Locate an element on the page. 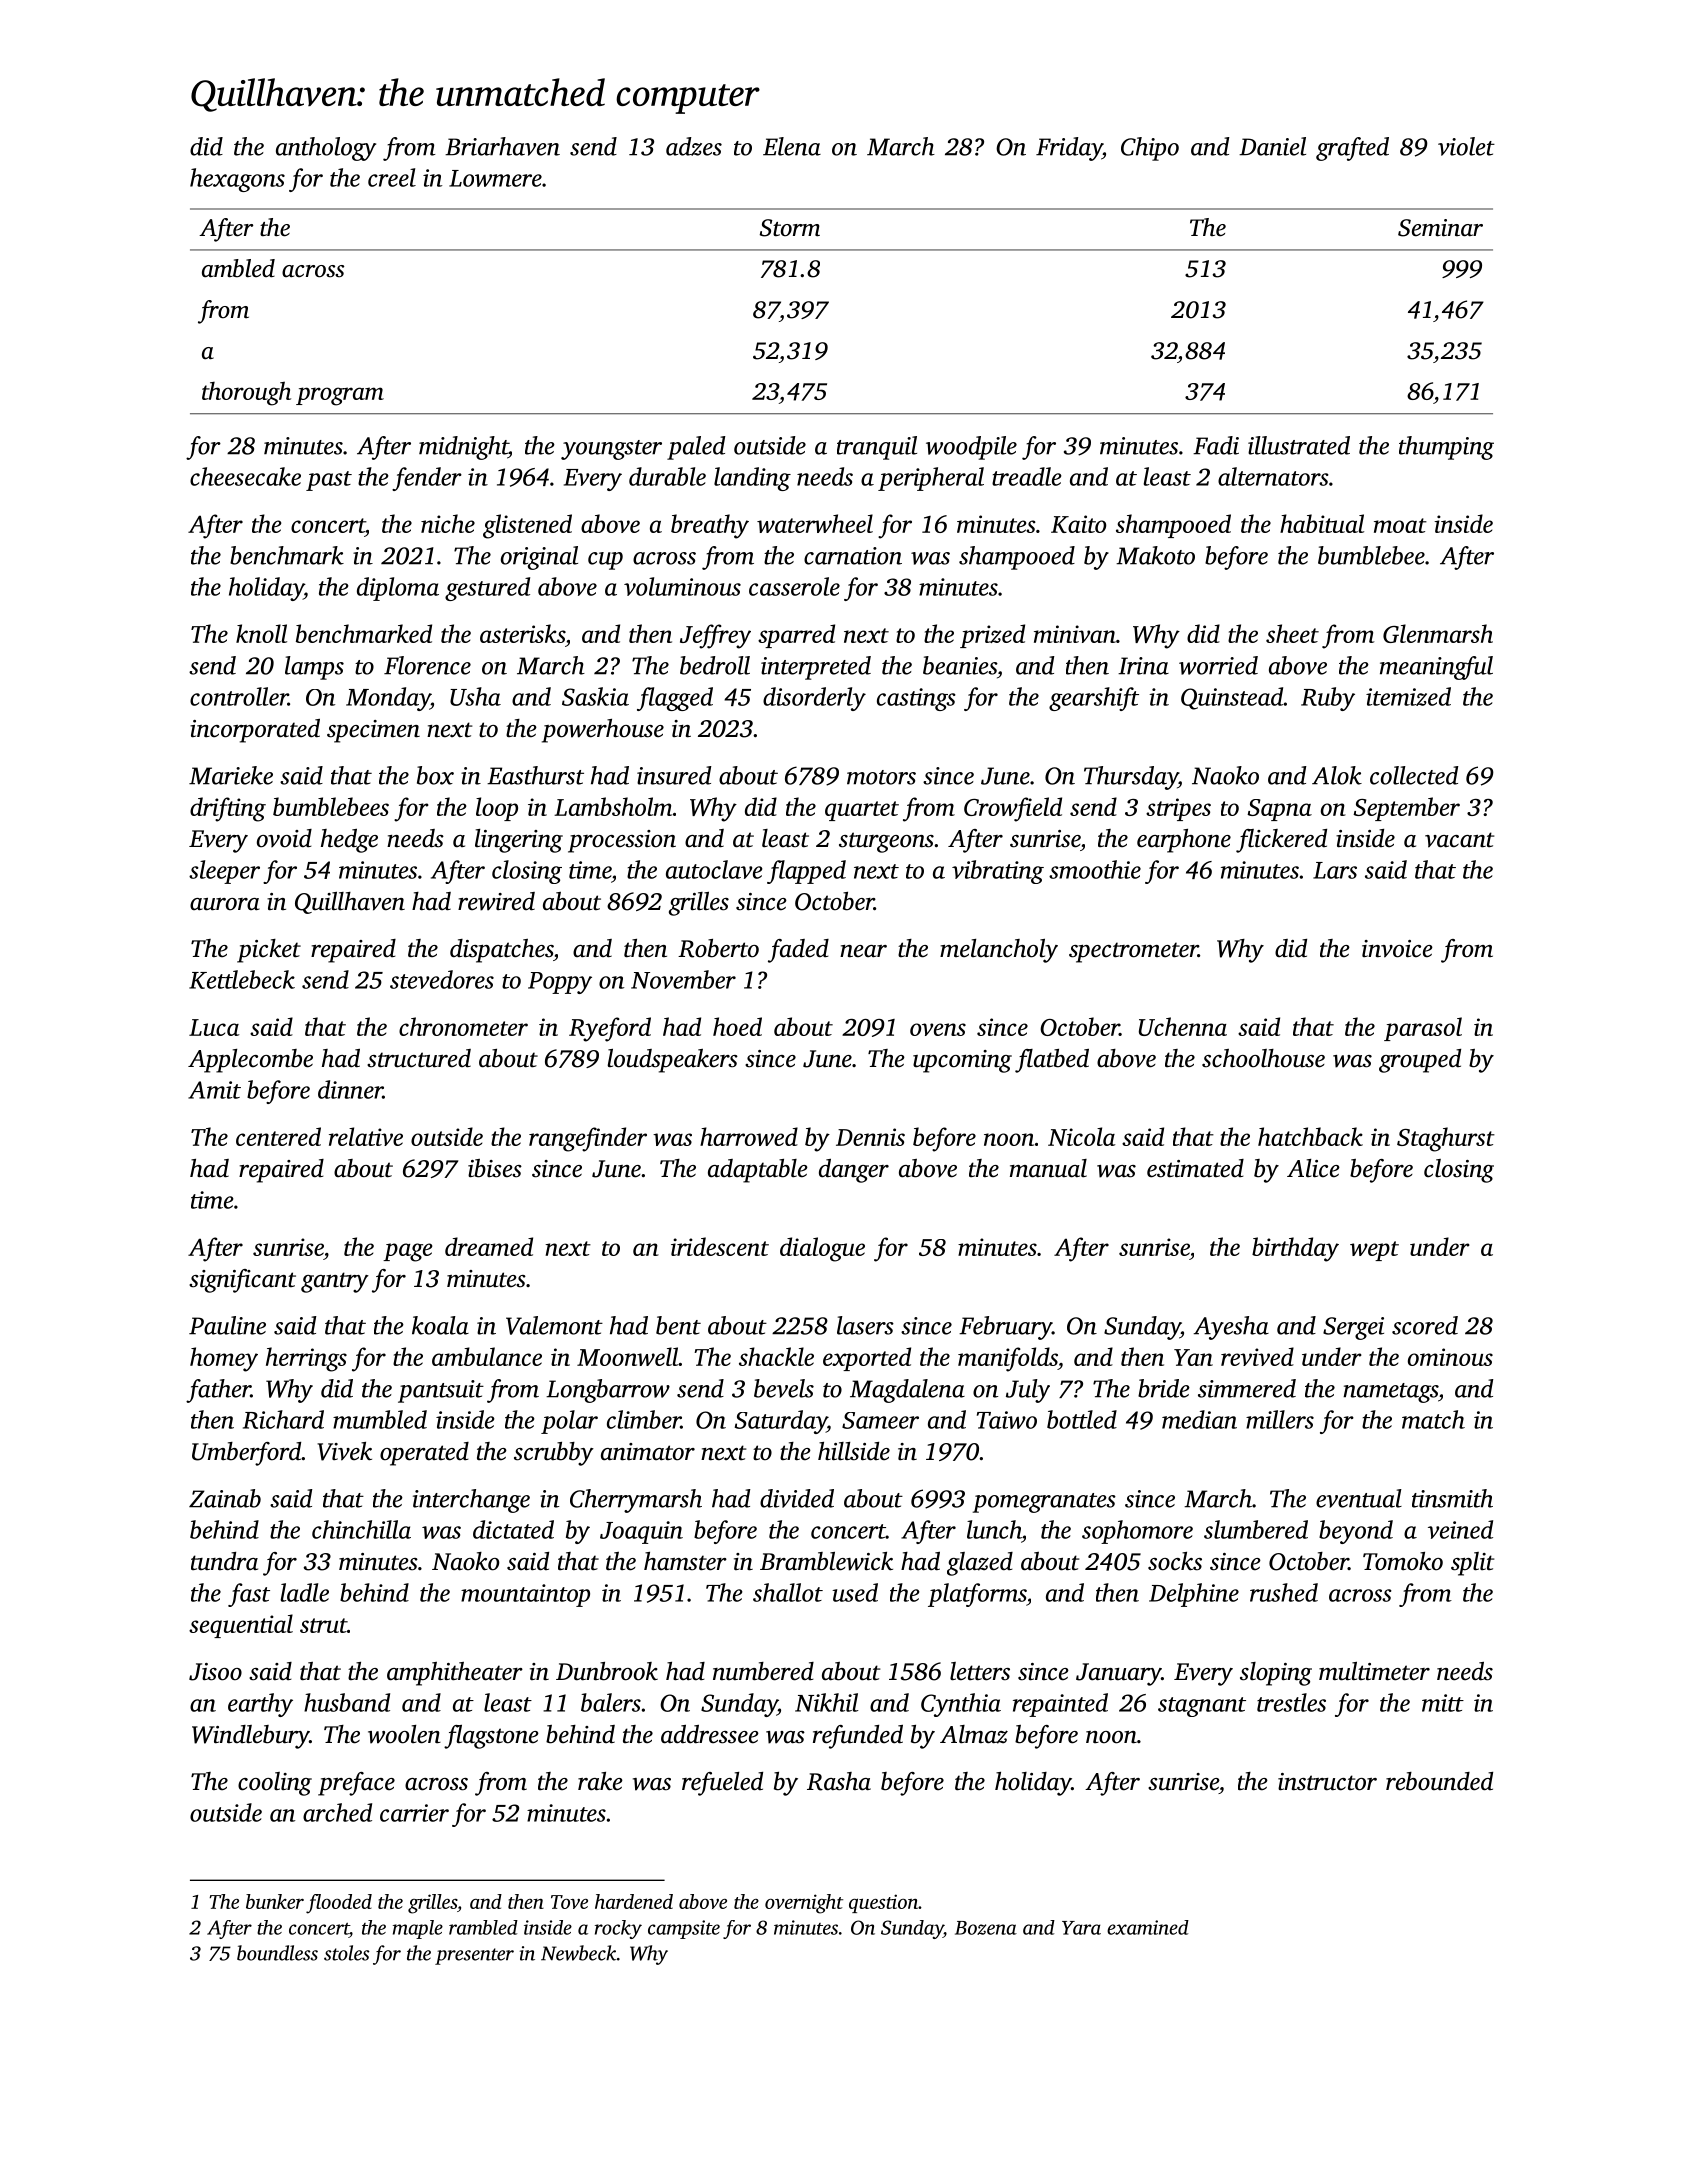  February is located at coordinates (1005, 1328).
